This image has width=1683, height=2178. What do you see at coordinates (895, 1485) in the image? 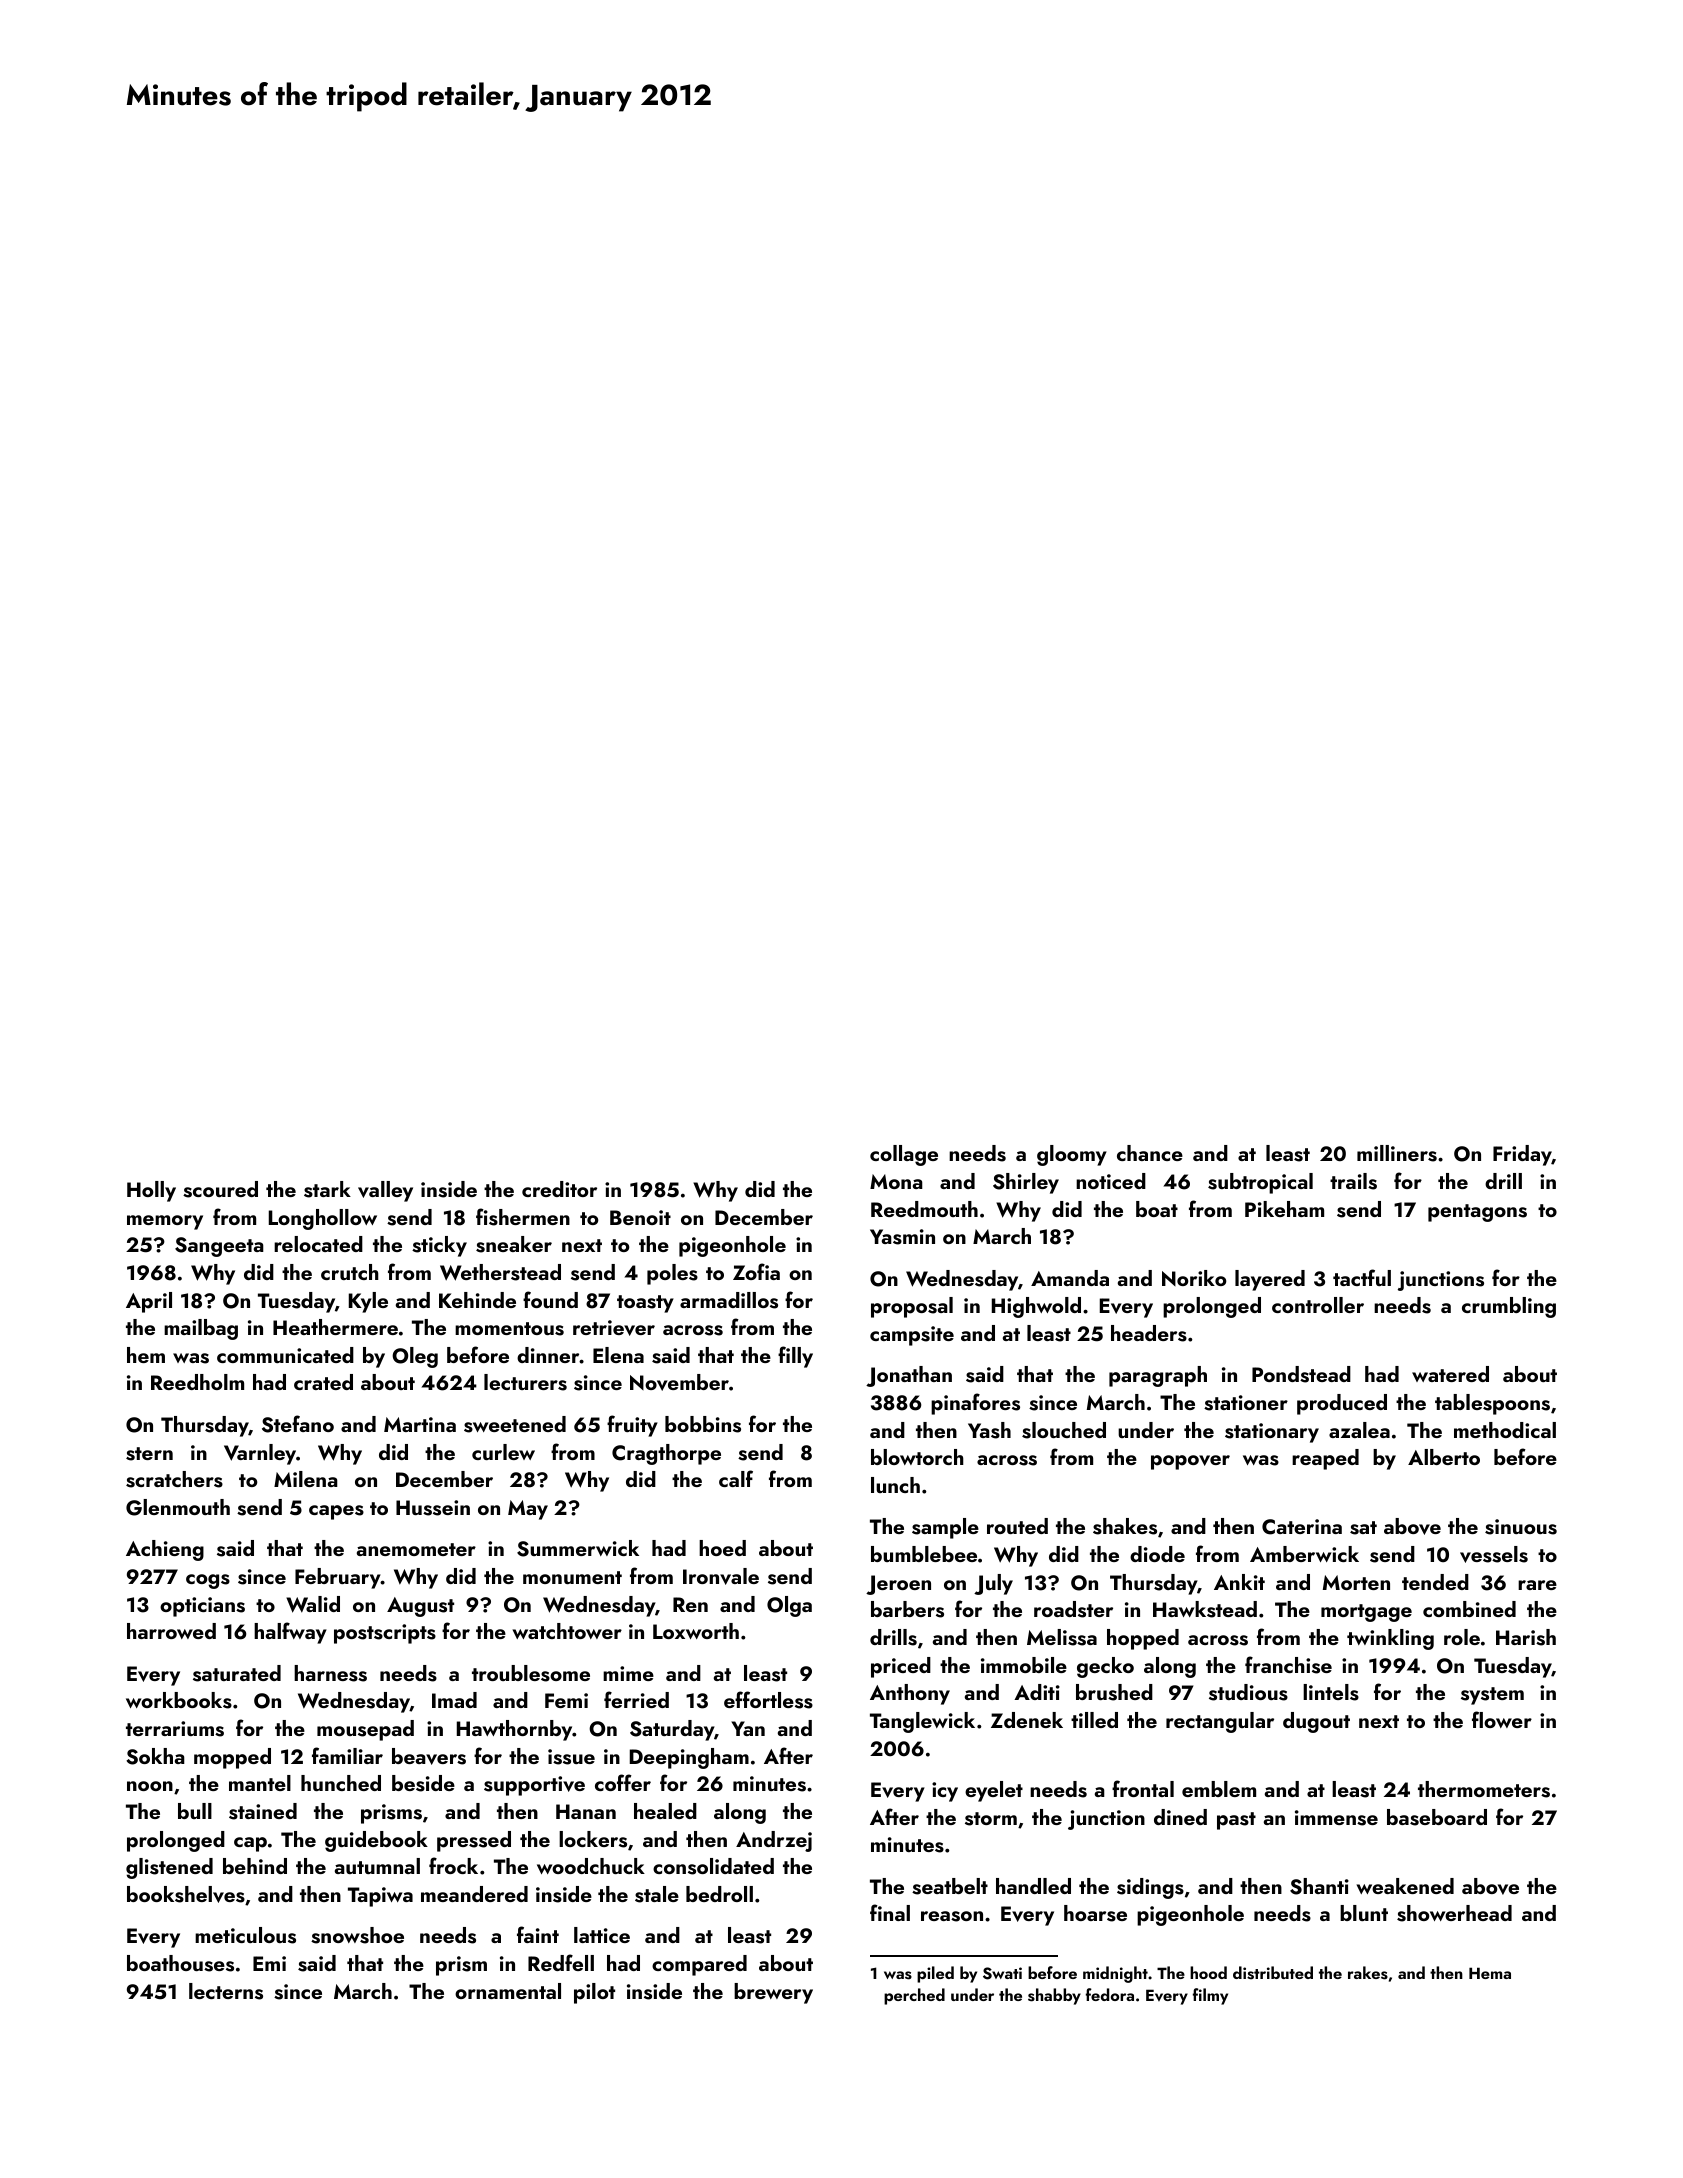
I see `lunch` at bounding box center [895, 1485].
